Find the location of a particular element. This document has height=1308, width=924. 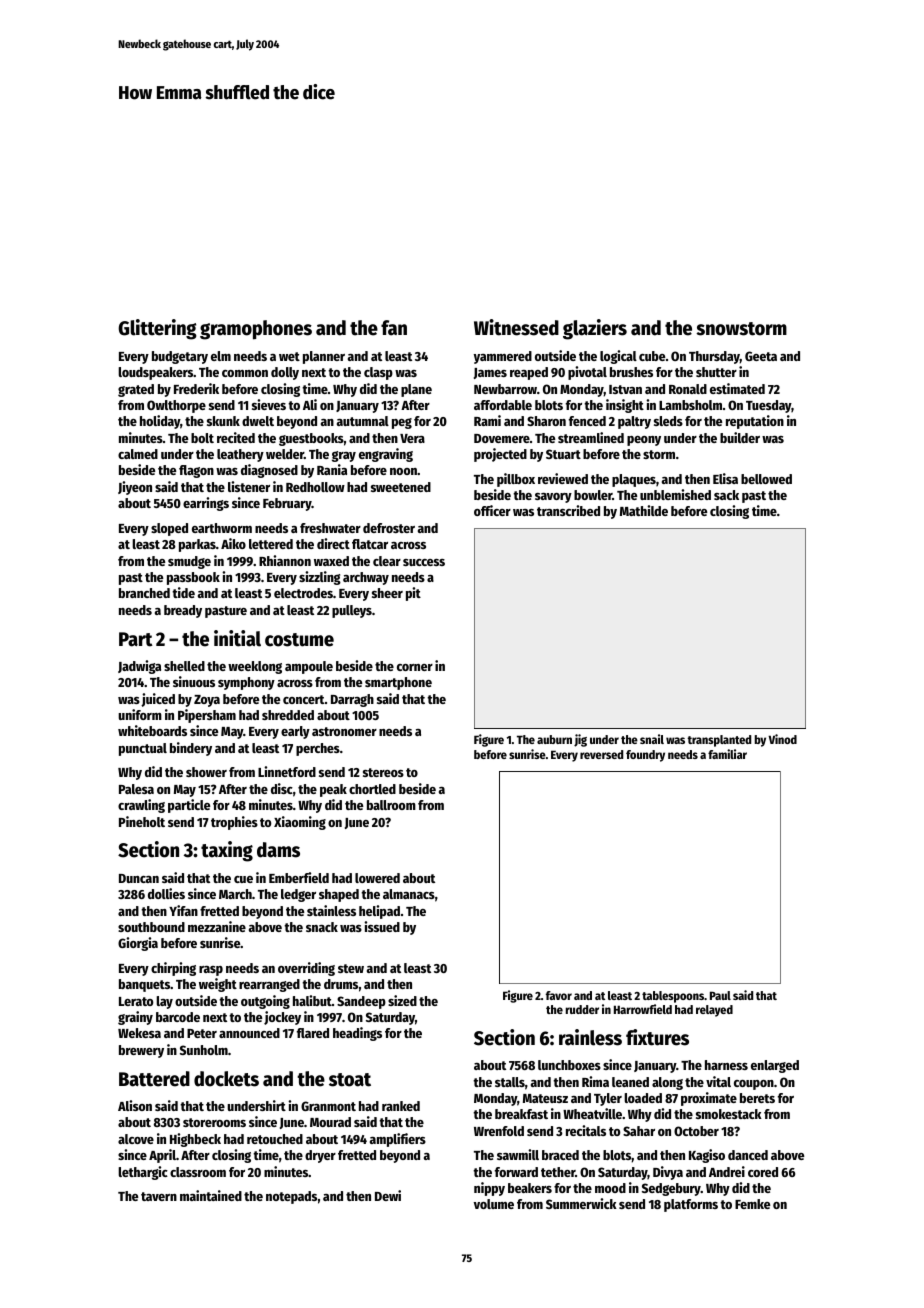

taxing is located at coordinates (227, 851).
